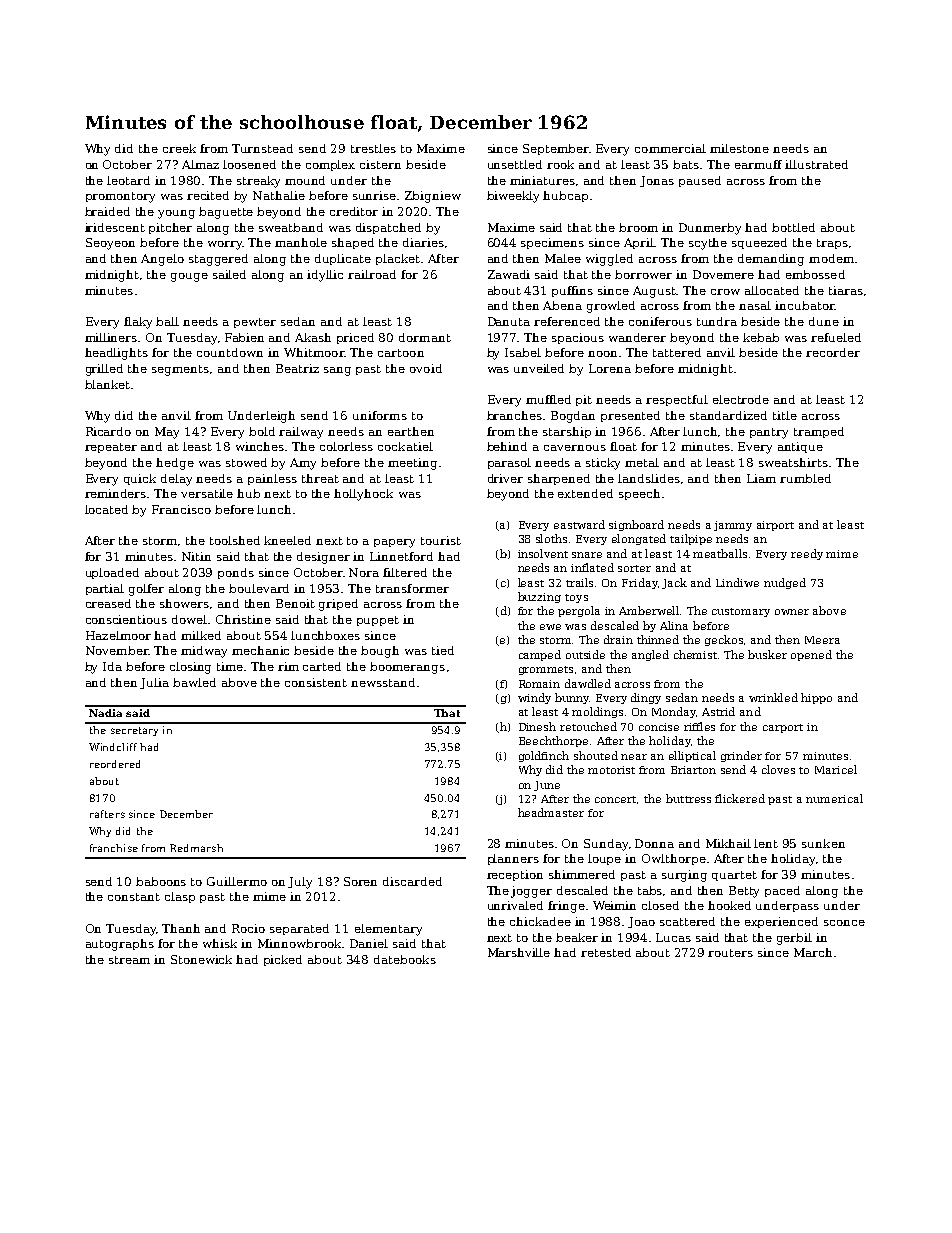 The height and width of the document is (1233, 952). Describe the element at coordinates (244, 337) in the document. I see `Fabien` at that location.
